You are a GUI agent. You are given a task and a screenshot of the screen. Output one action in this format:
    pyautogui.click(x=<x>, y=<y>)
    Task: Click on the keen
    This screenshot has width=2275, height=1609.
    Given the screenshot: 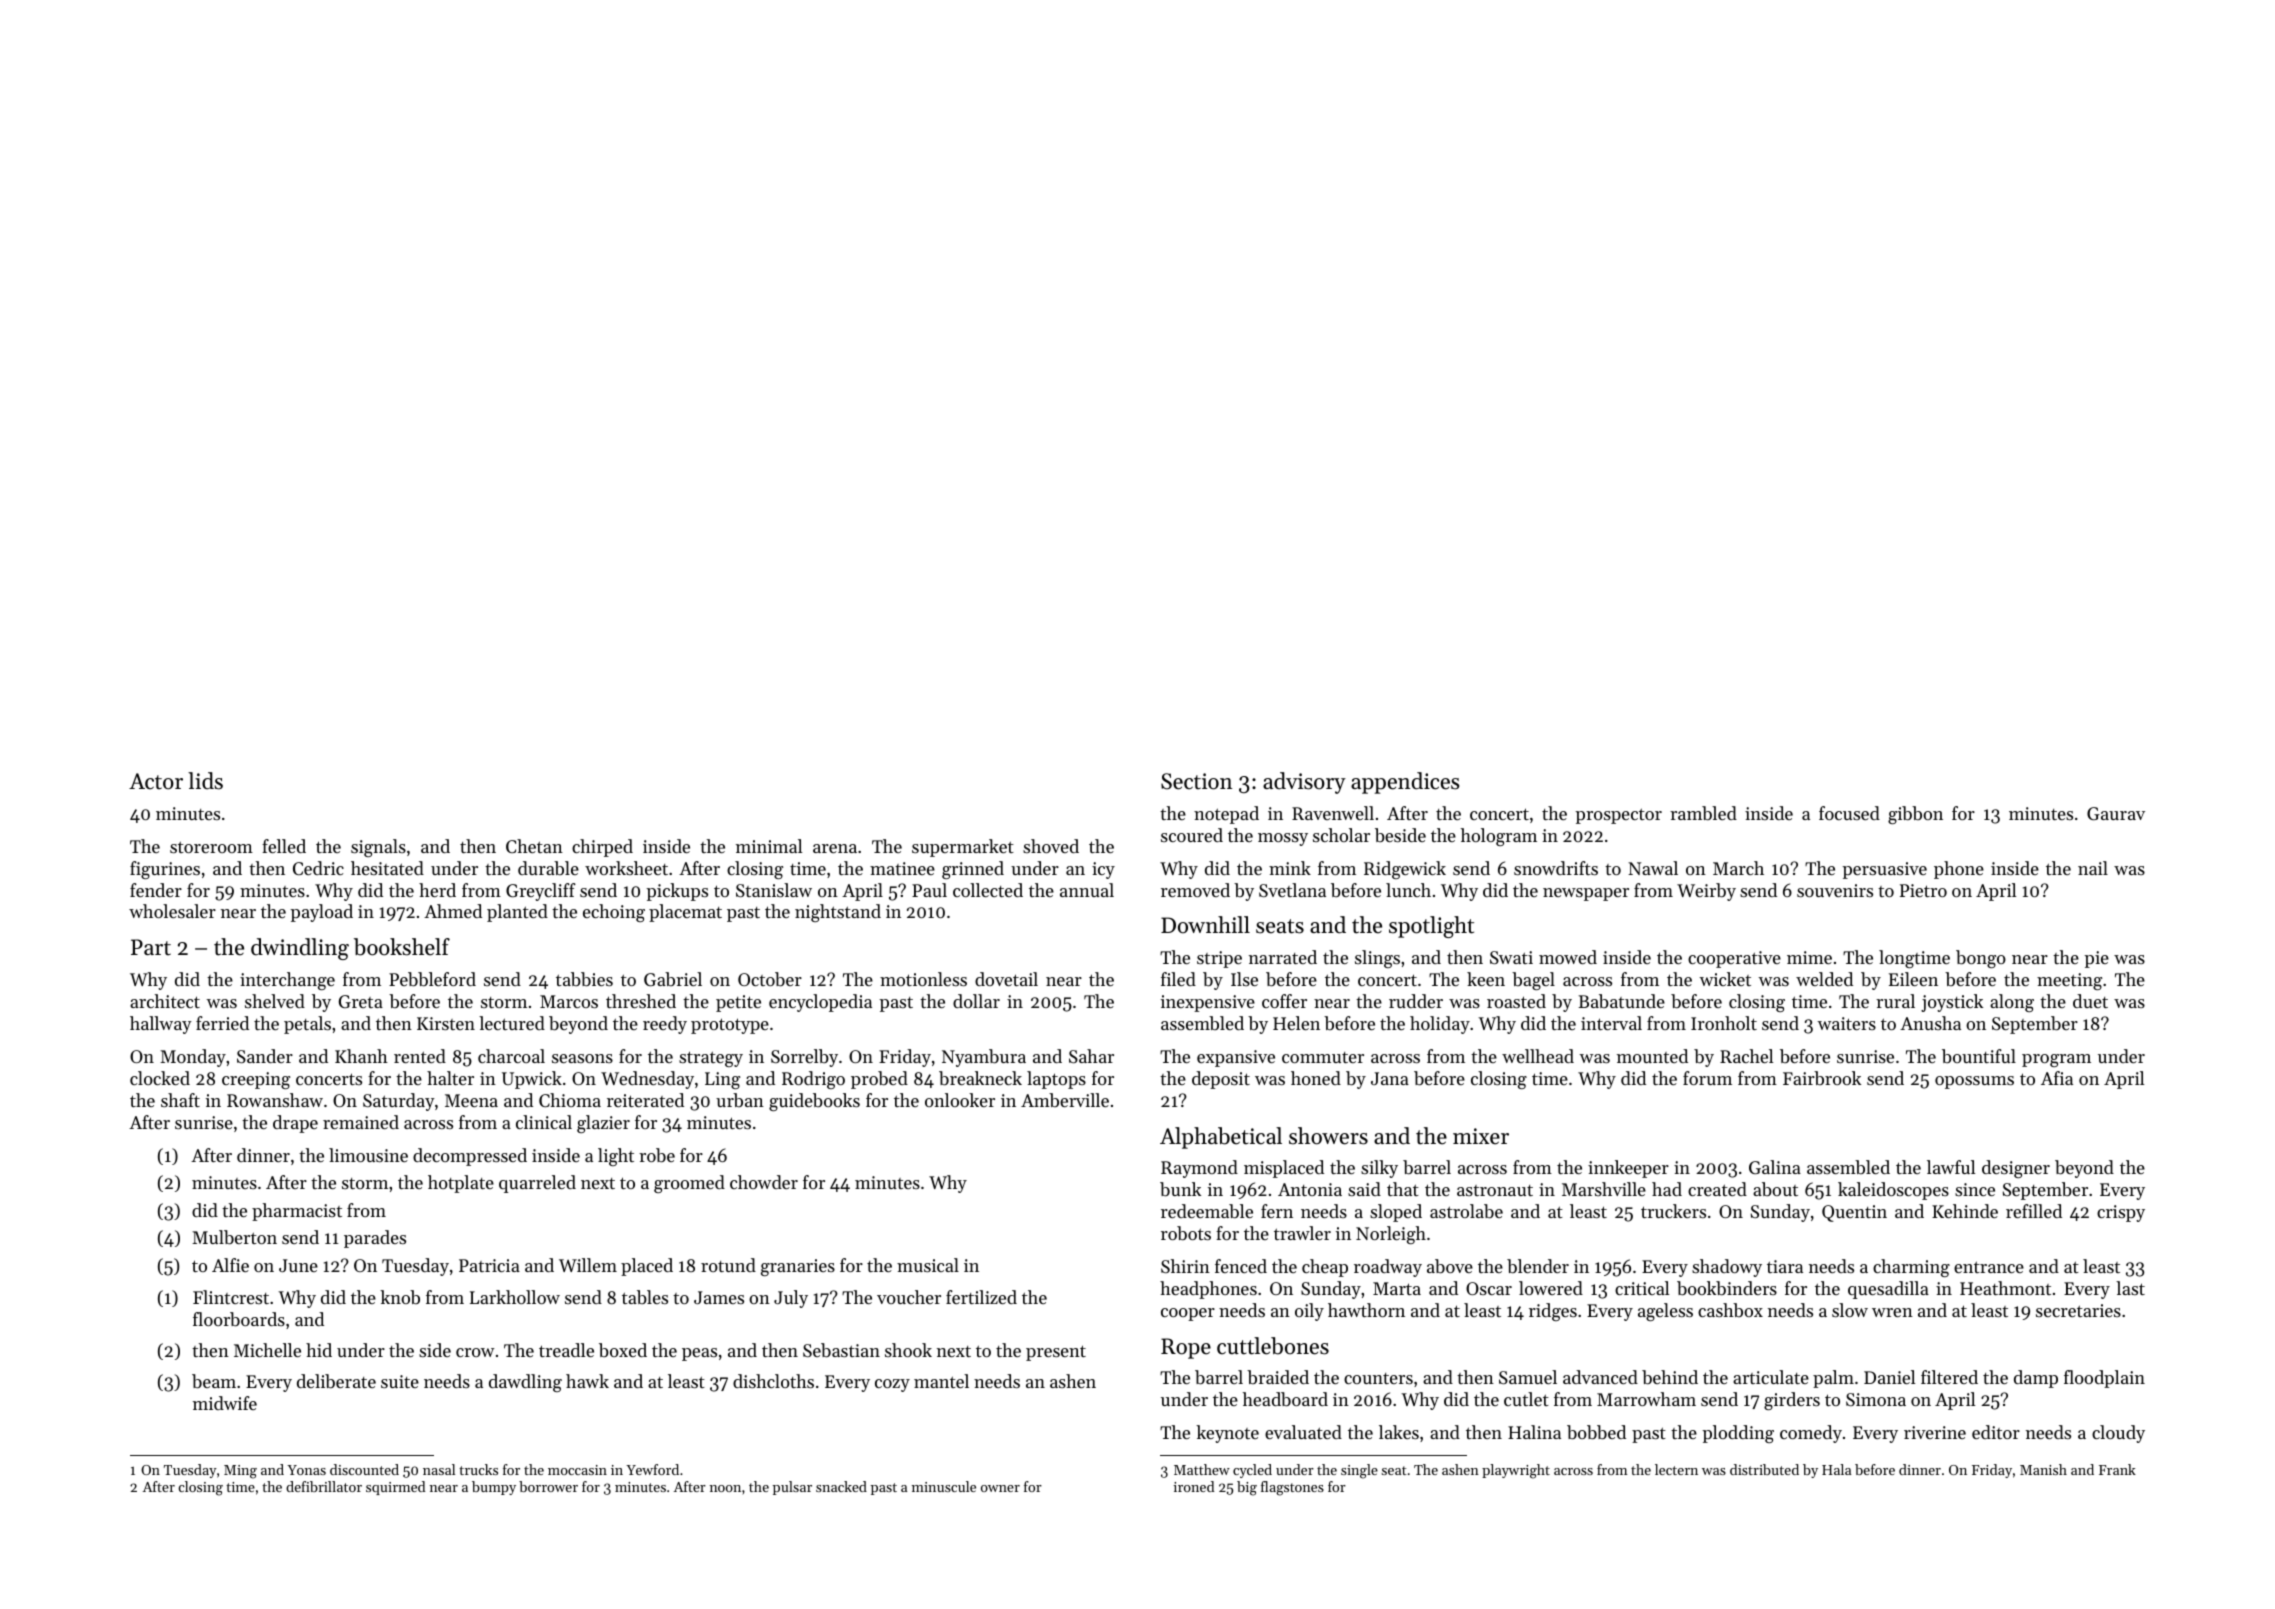 What is the action you would take?
    pyautogui.click(x=1486, y=979)
